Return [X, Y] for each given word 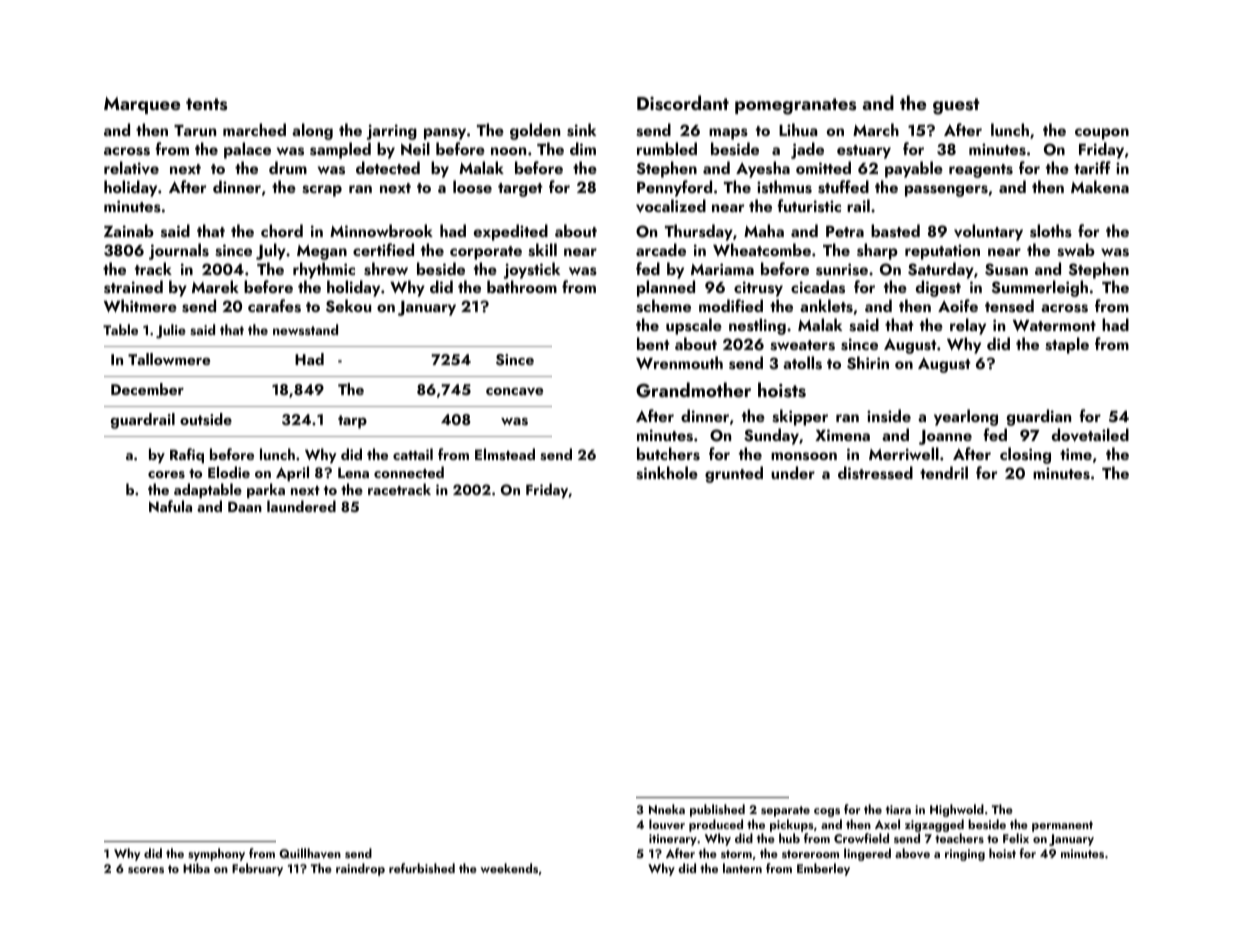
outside [206, 419]
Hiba [196, 868]
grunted [734, 474]
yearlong [966, 417]
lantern [742, 868]
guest [956, 106]
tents [206, 104]
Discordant [683, 103]
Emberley [823, 869]
